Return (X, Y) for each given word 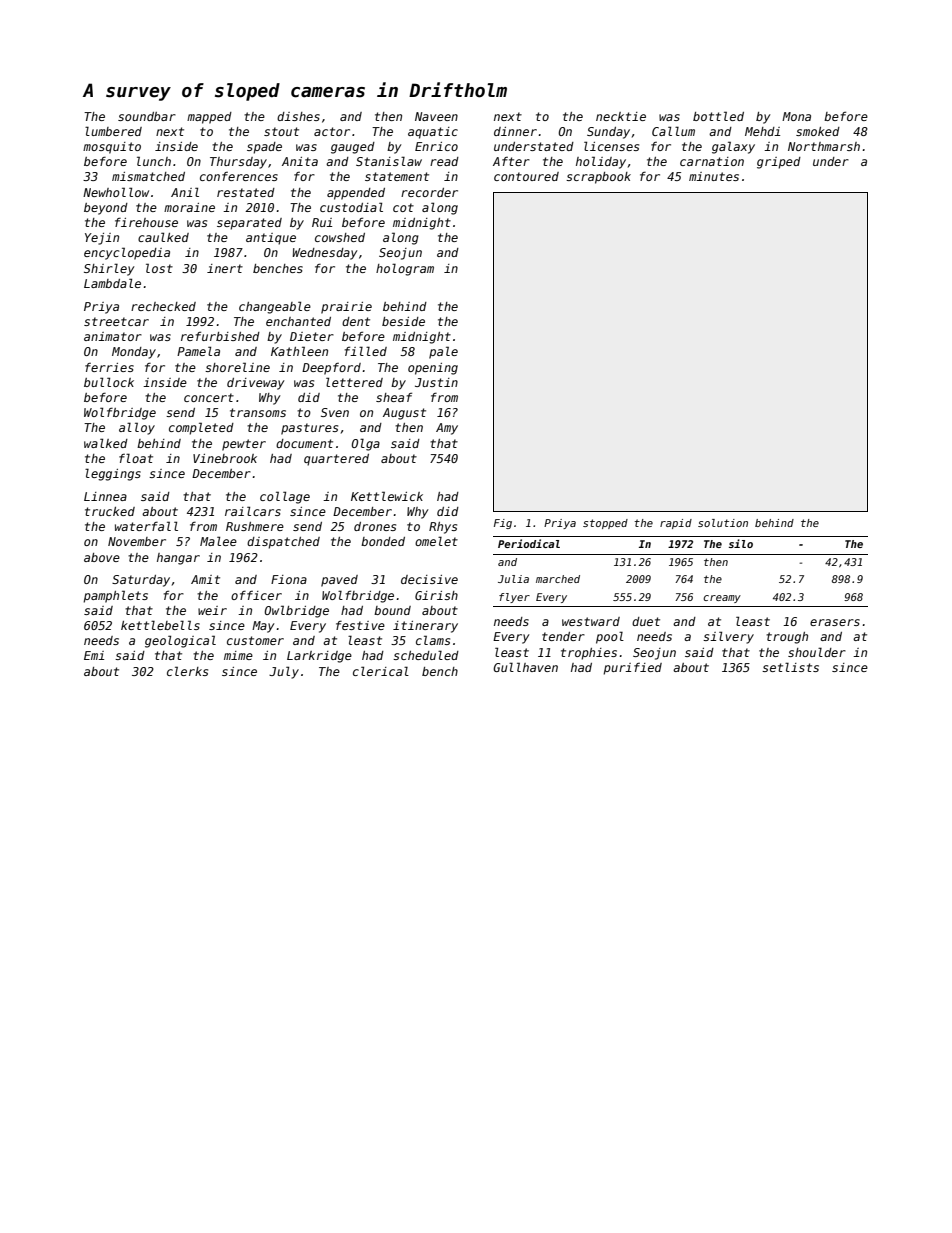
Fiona (289, 579)
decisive (429, 579)
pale (443, 352)
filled (366, 351)
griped (779, 163)
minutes (714, 176)
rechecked (163, 306)
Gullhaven (525, 667)
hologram (405, 269)
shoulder (817, 652)
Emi (94, 655)
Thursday (238, 163)
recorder (429, 192)
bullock (109, 382)
